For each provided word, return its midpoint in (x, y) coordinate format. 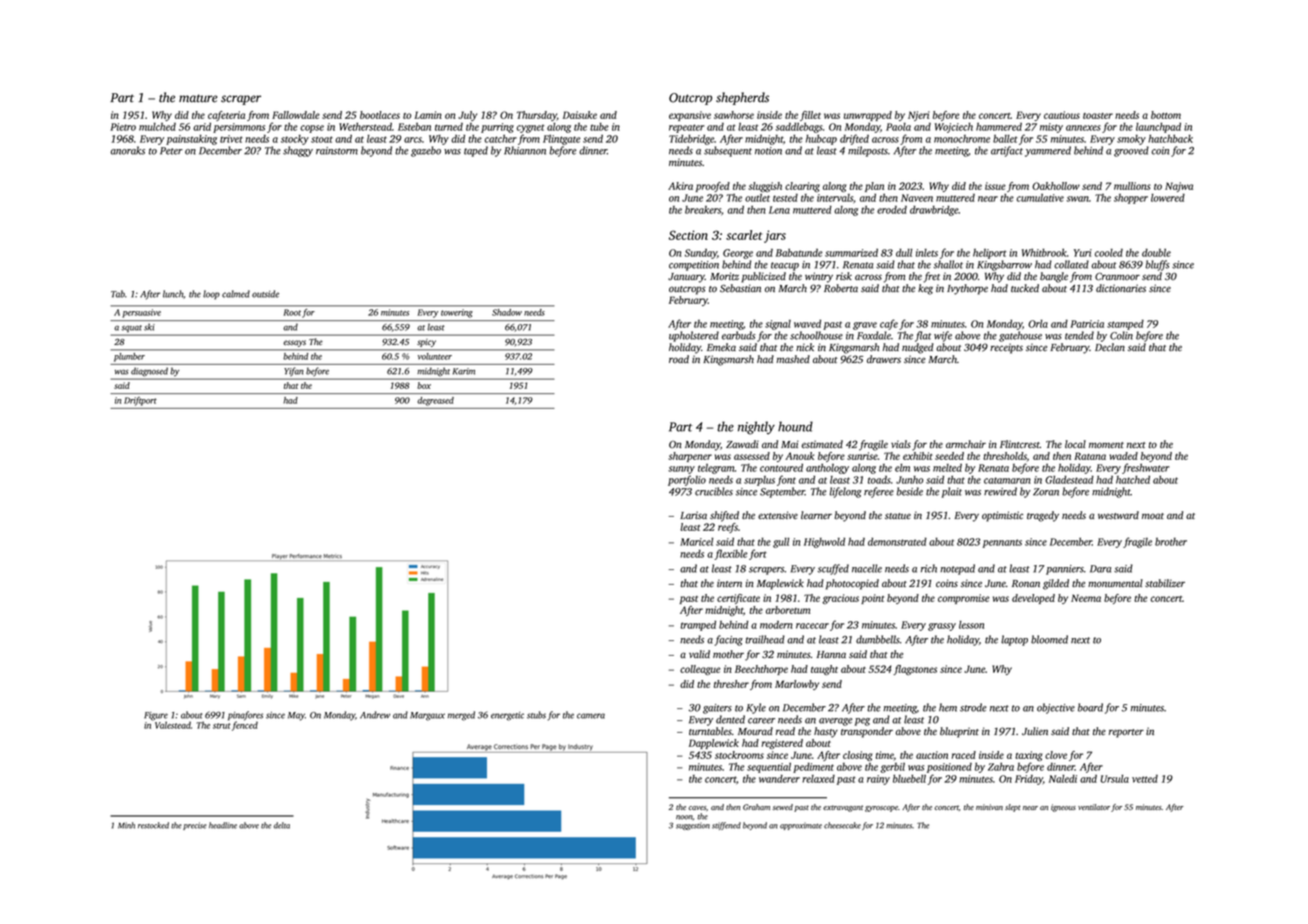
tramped (698, 625)
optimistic (1002, 516)
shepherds (742, 98)
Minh (126, 825)
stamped (1125, 325)
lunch (173, 294)
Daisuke (580, 115)
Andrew (375, 715)
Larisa (693, 515)
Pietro (123, 127)
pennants (1002, 543)
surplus (759, 481)
